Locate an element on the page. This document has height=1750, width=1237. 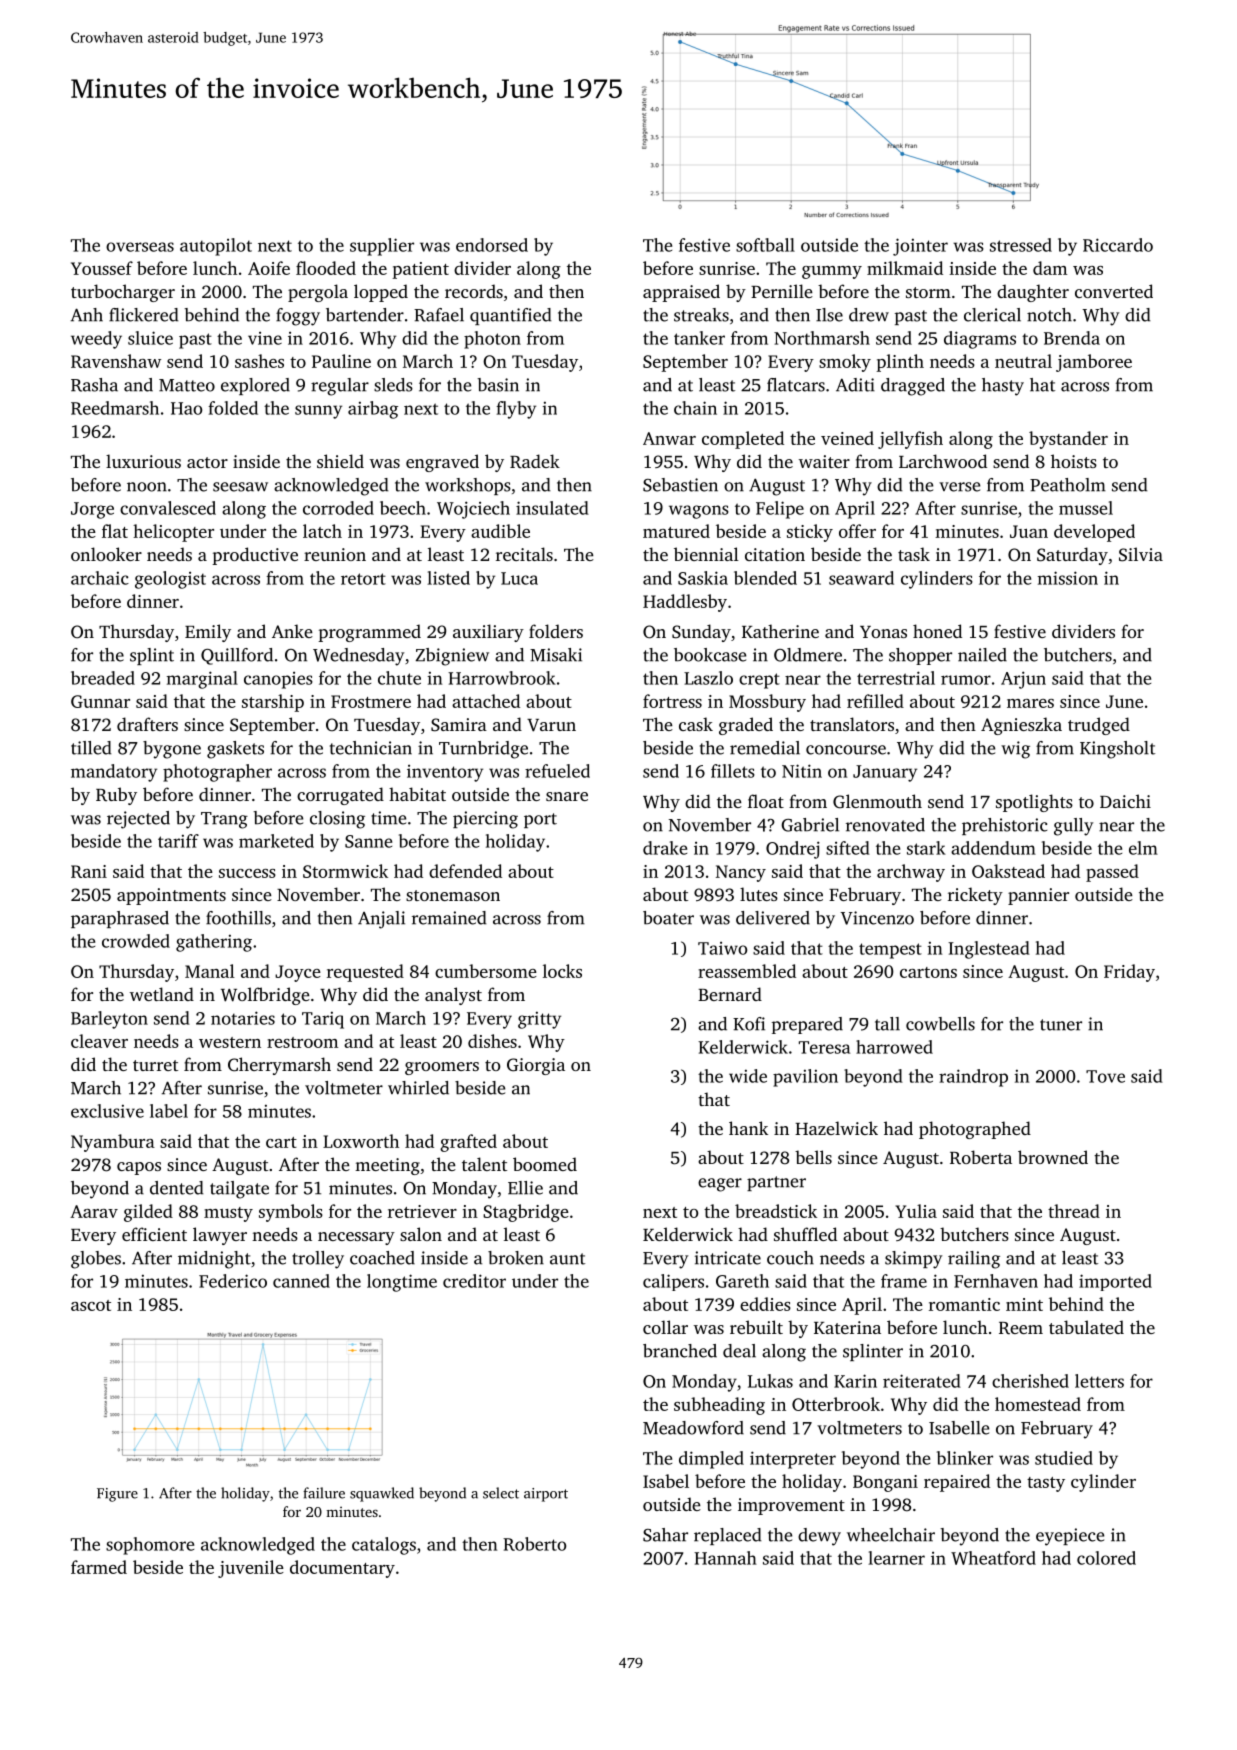
Roberta is located at coordinates (981, 1157).
